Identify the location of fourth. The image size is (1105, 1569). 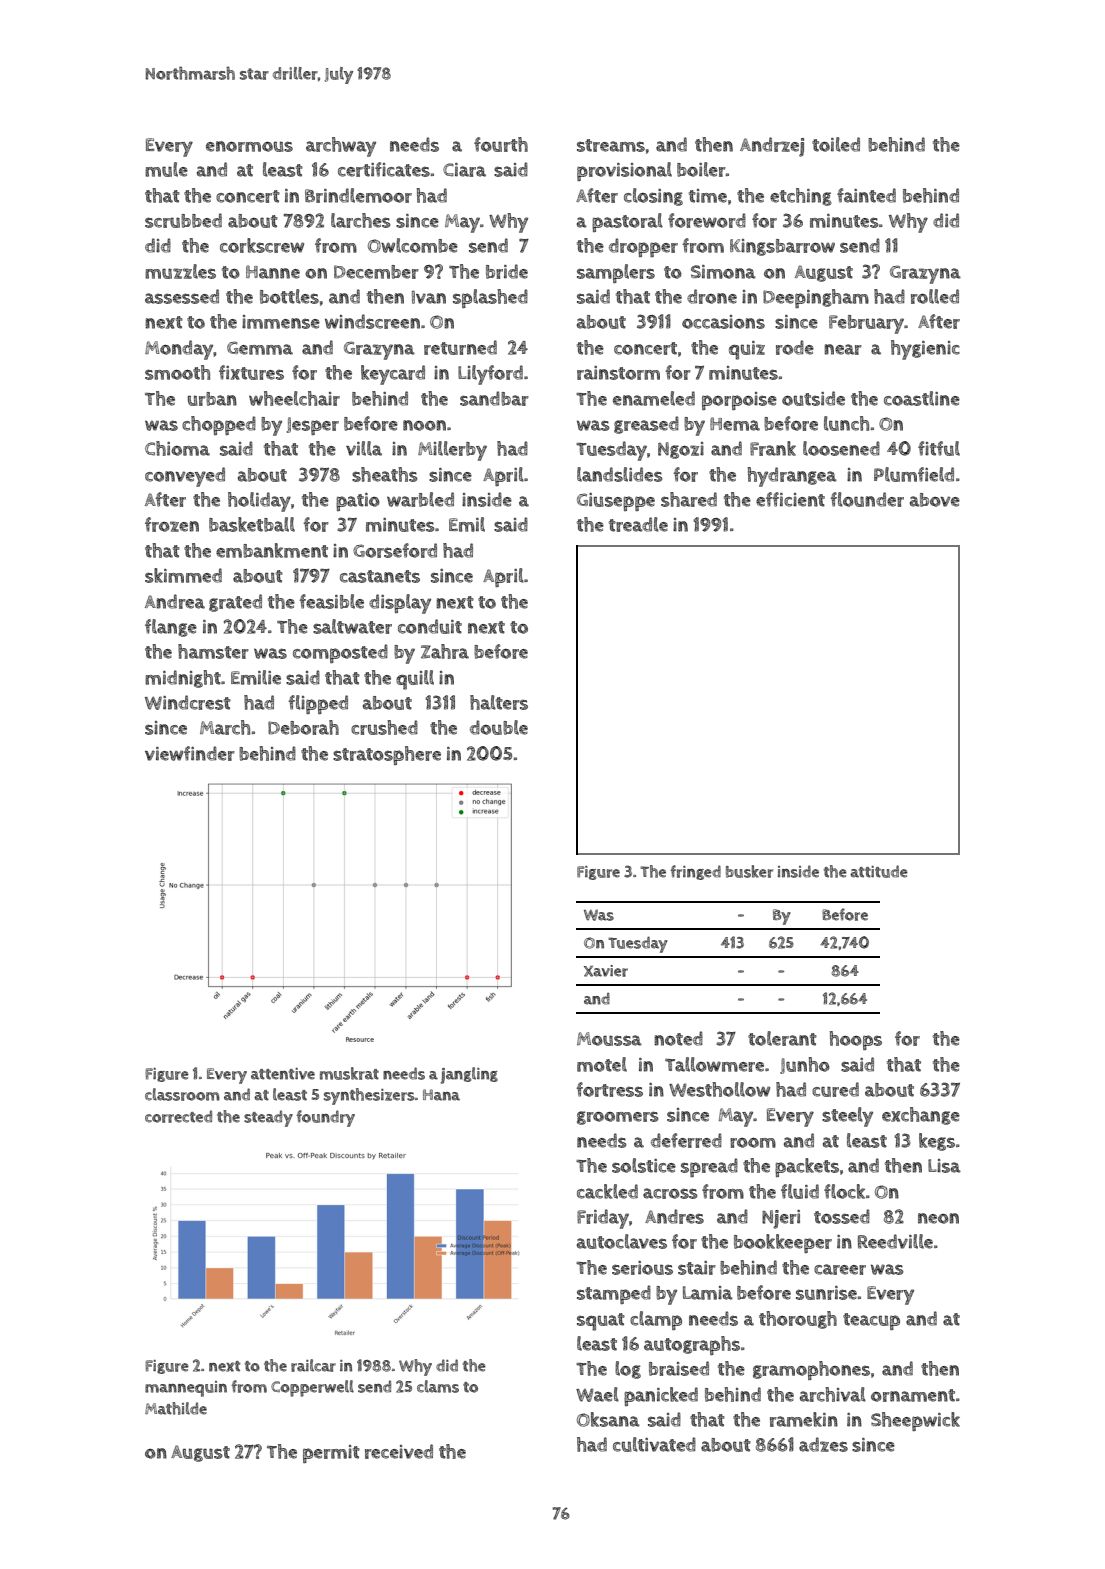
(501, 144).
